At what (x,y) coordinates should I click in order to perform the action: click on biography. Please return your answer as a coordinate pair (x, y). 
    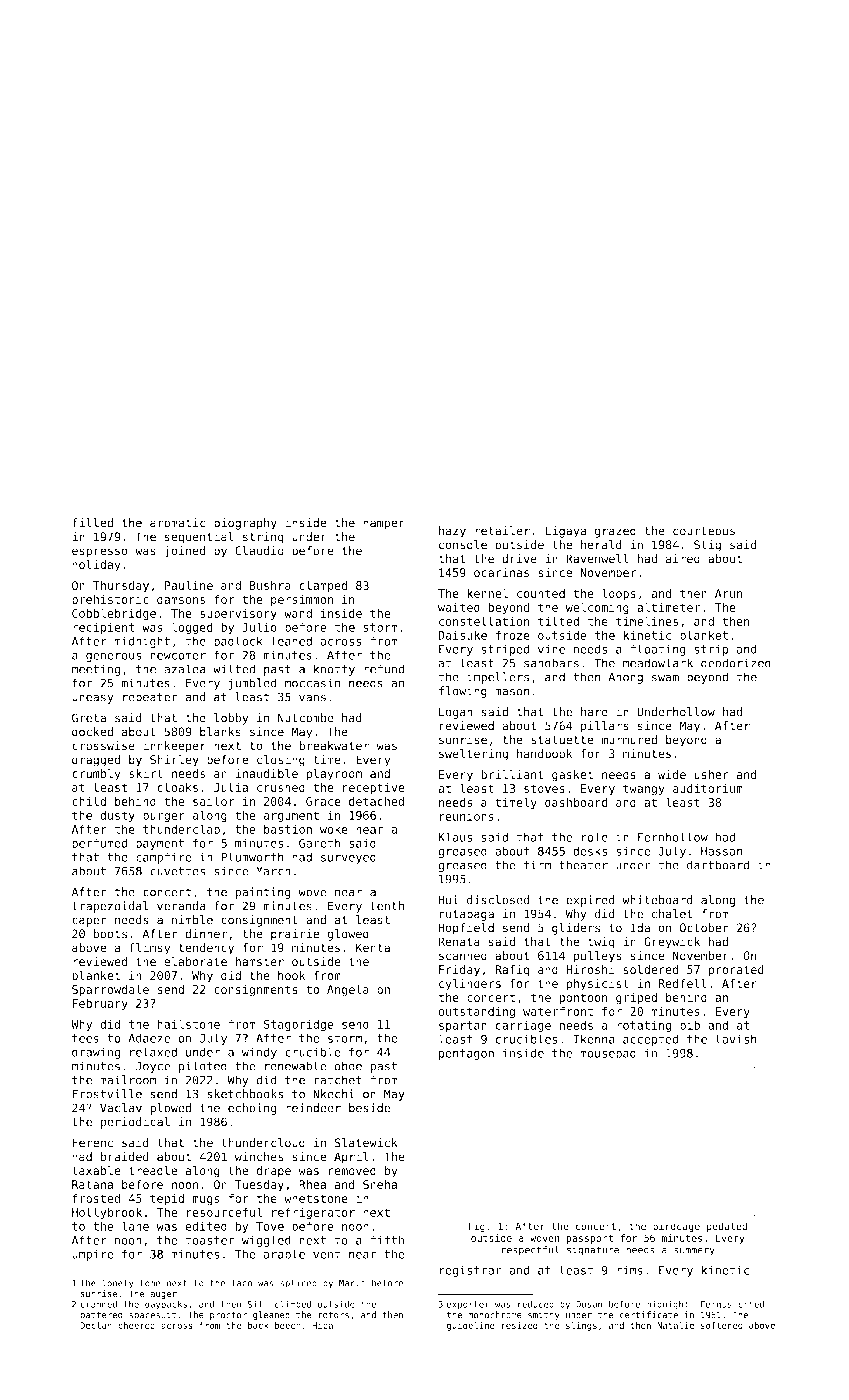
    Looking at the image, I should click on (245, 524).
